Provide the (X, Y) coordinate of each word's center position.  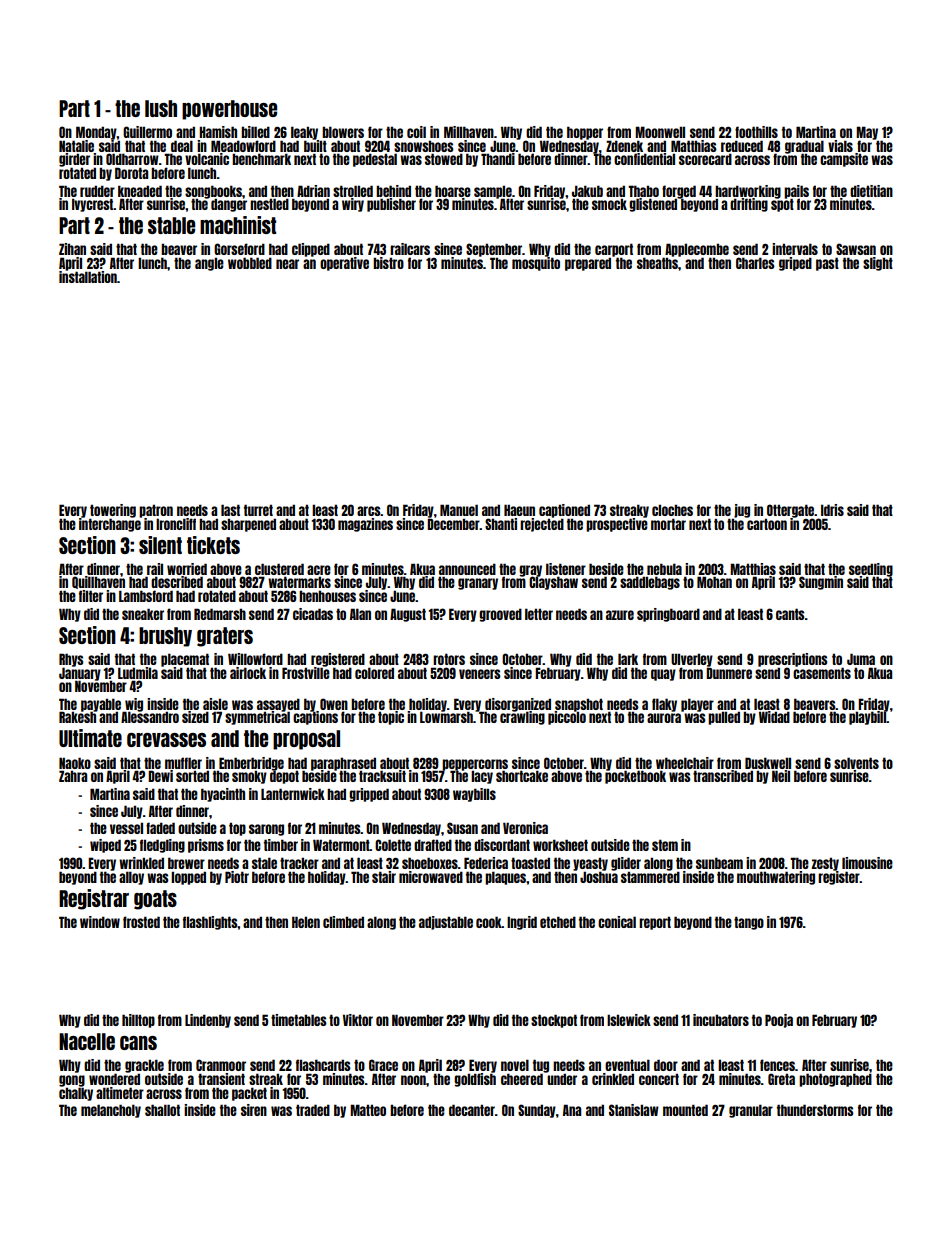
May (867, 133)
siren (254, 1110)
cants (790, 614)
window (100, 922)
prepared (588, 264)
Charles (755, 263)
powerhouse (229, 110)
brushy (165, 637)
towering (113, 511)
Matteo (368, 1110)
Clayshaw (553, 583)
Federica (486, 863)
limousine (867, 863)
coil (416, 132)
